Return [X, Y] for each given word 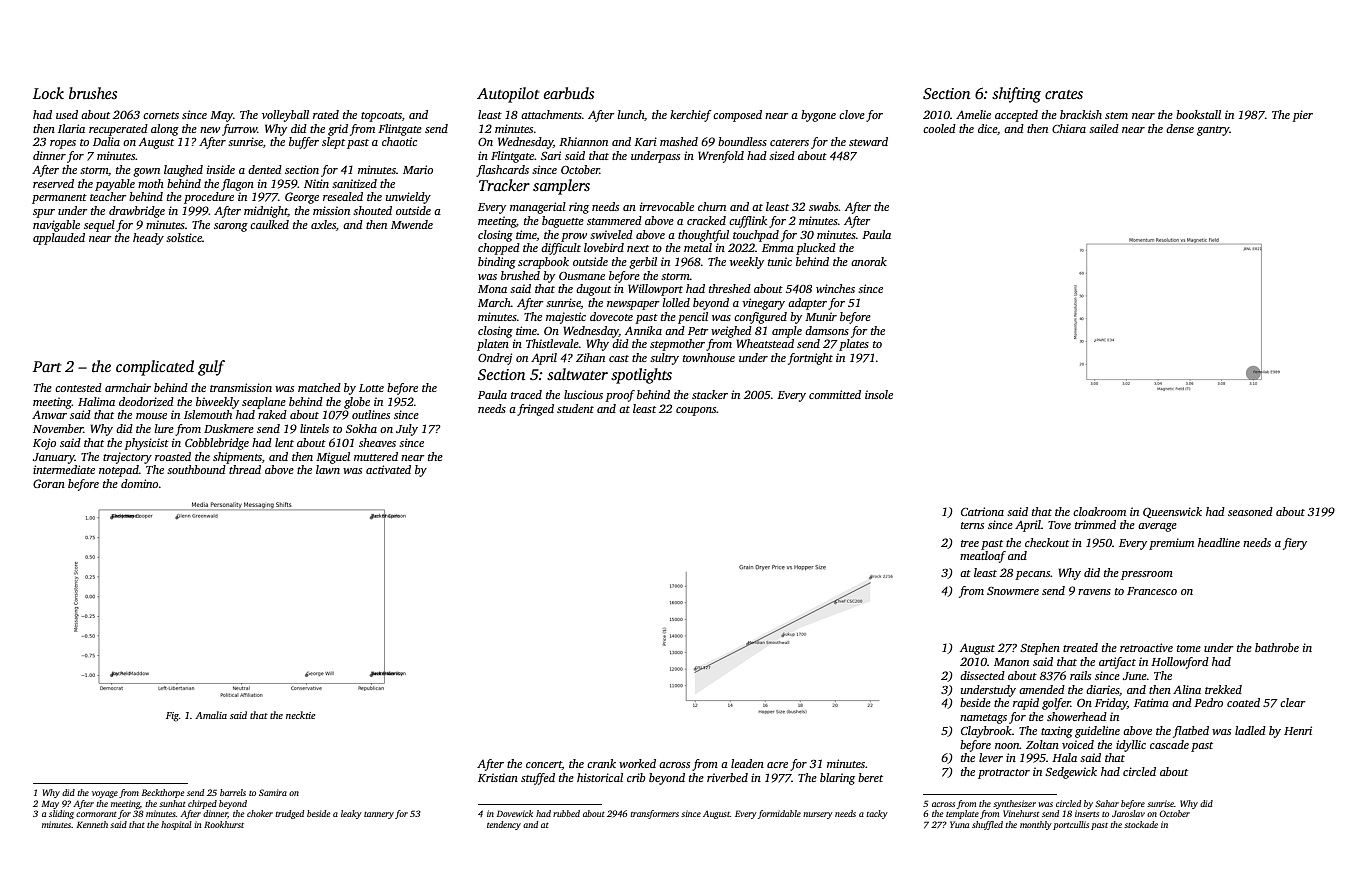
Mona [492, 289]
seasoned [1250, 511]
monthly [1036, 825]
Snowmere [1013, 590]
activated [388, 469]
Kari [645, 141]
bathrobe [1277, 647]
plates [854, 345]
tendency [504, 825]
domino [139, 483]
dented [265, 169]
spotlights [641, 376]
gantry [1213, 131]
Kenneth [92, 824]
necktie [300, 715]
